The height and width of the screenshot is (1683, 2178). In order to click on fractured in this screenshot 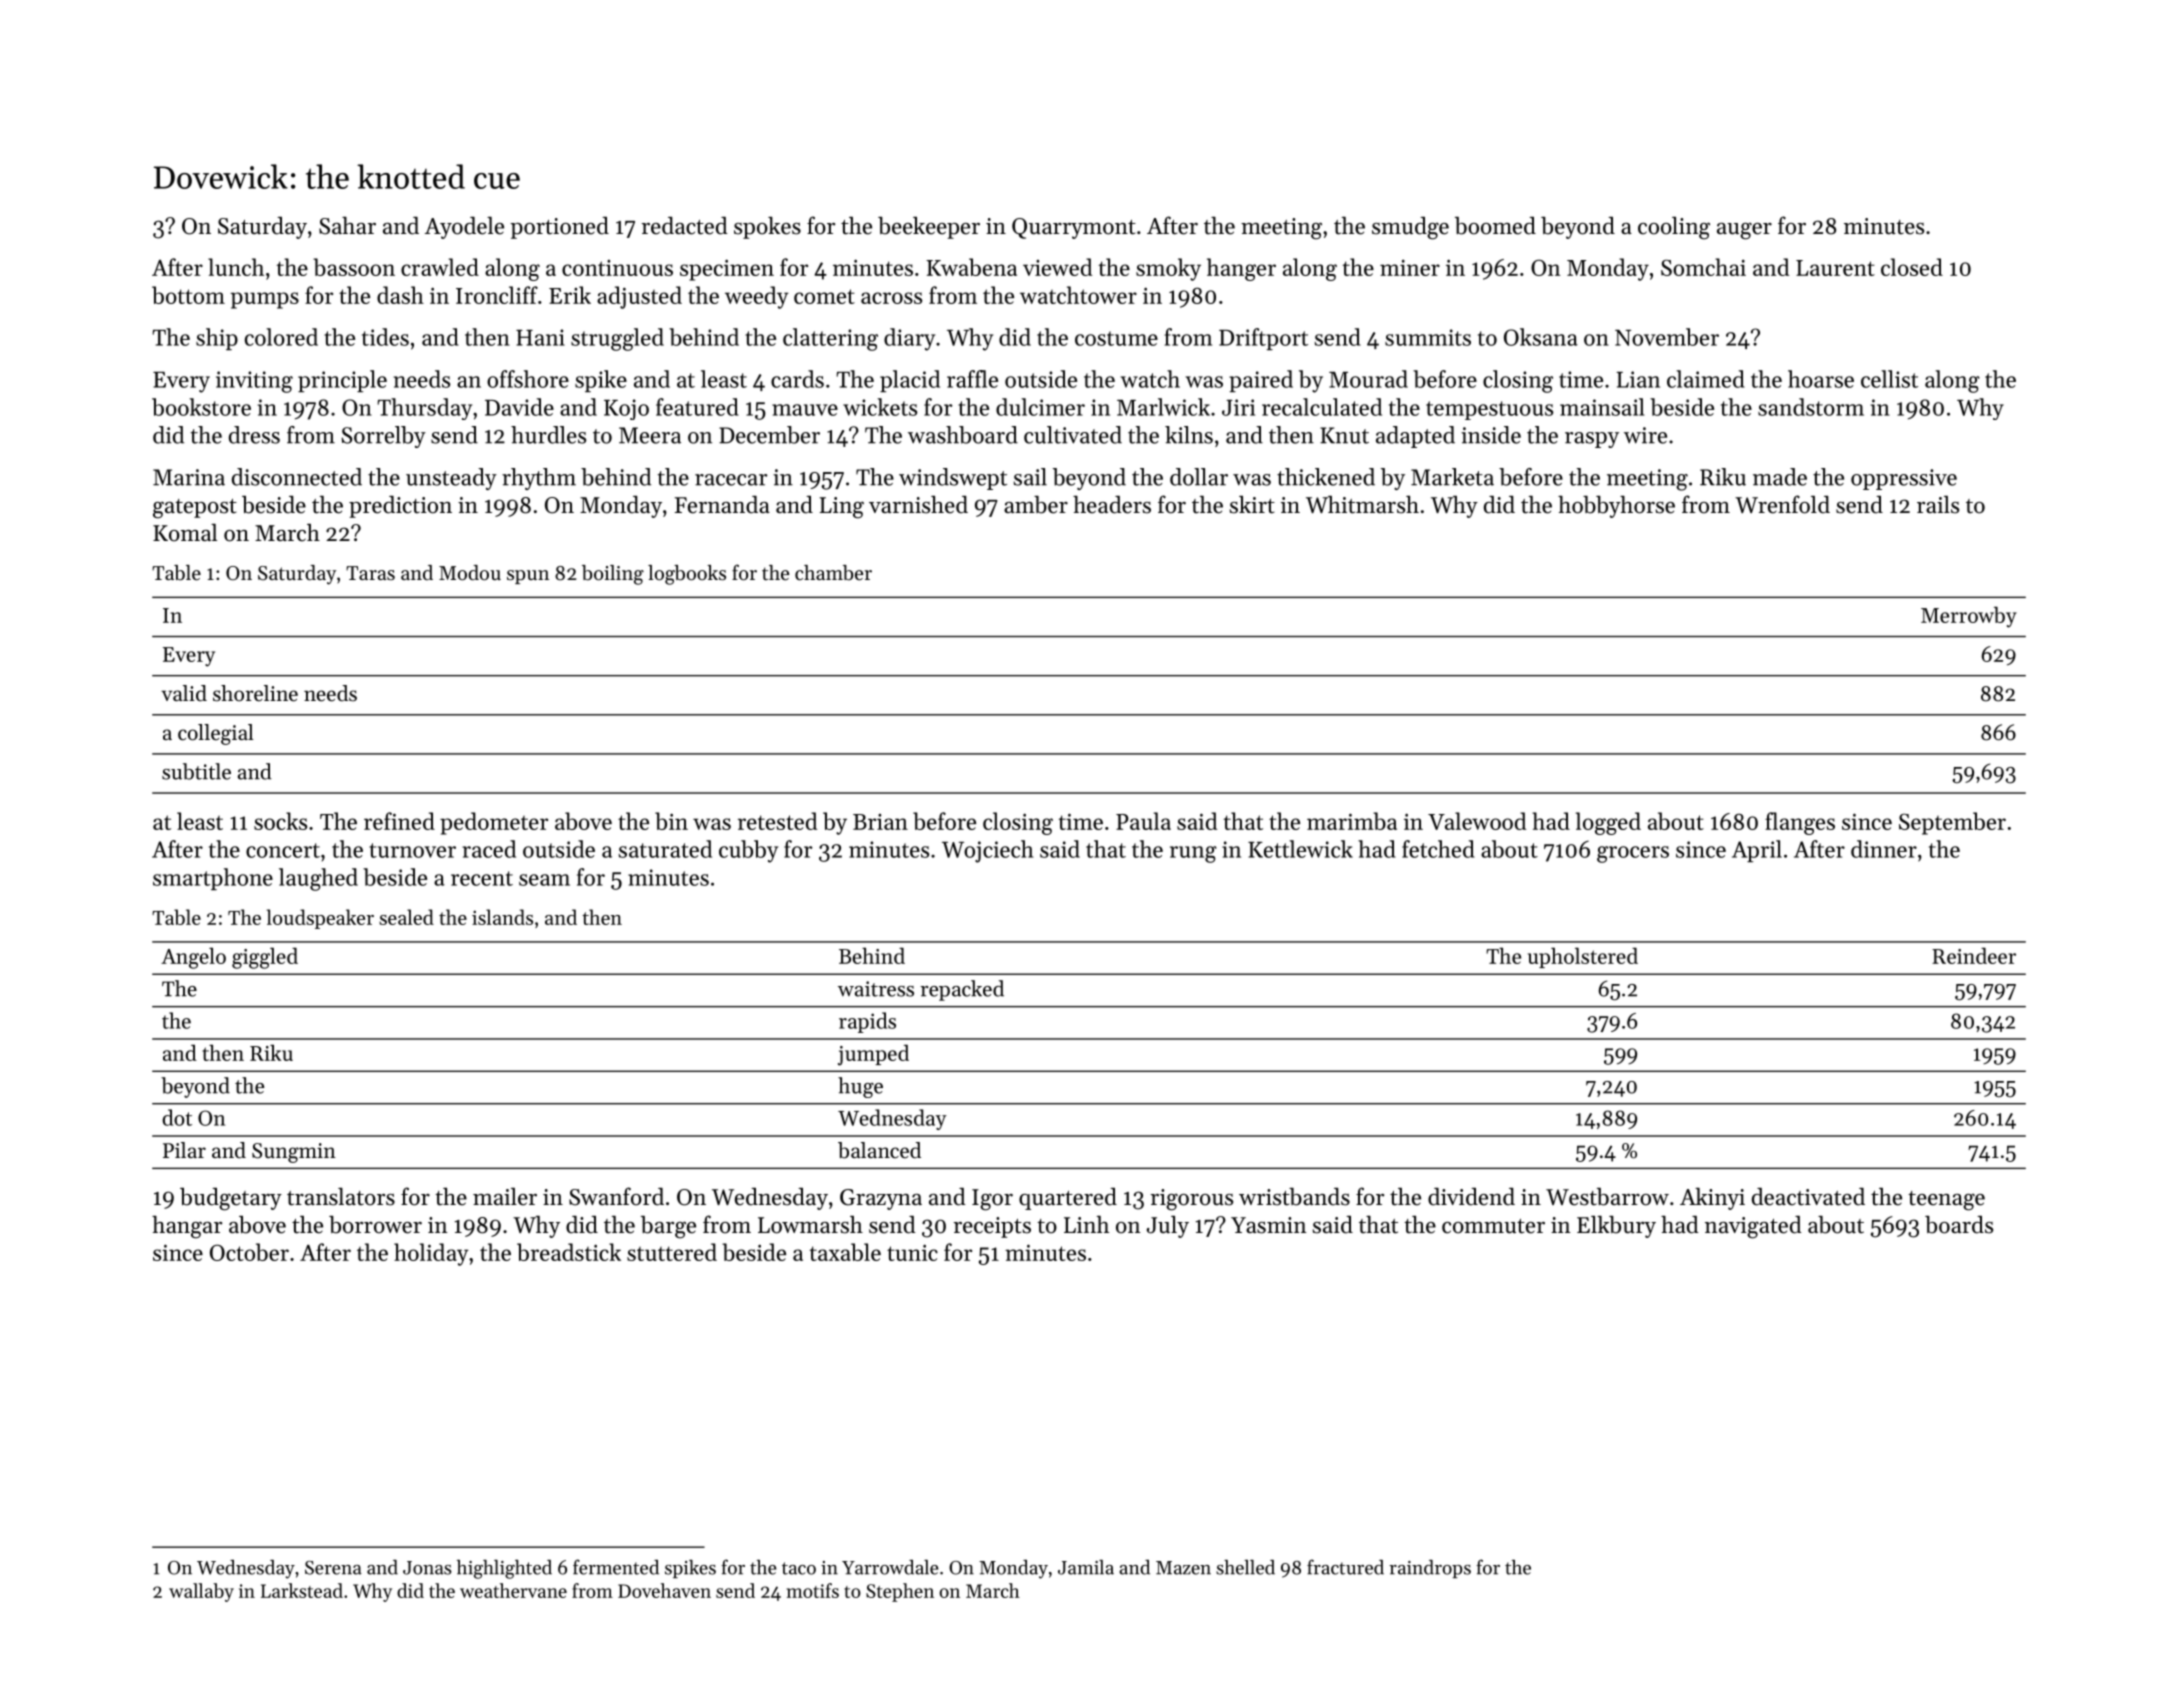, I will do `click(1345, 1567)`.
